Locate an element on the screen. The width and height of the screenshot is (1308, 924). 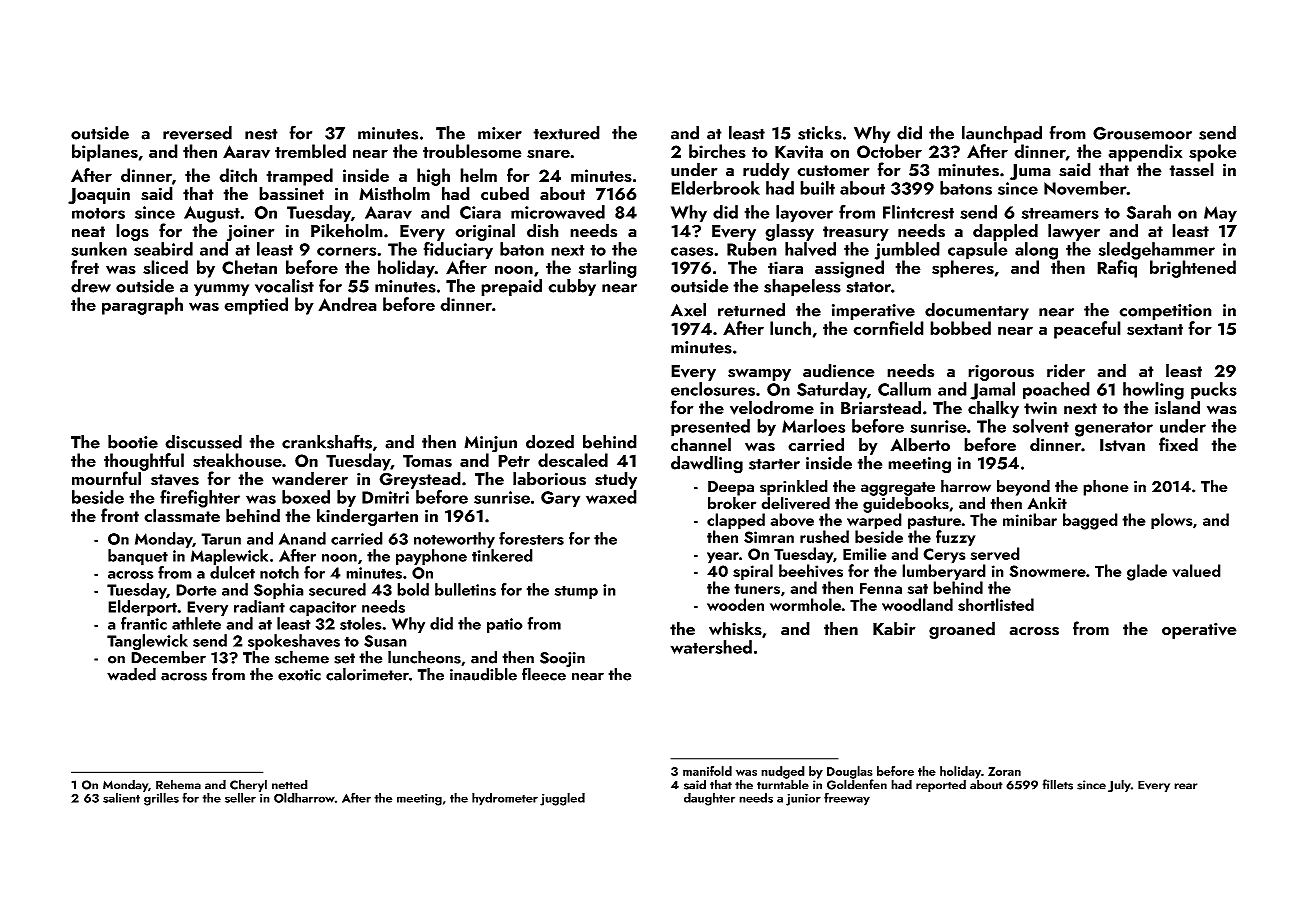
dish is located at coordinates (543, 230).
